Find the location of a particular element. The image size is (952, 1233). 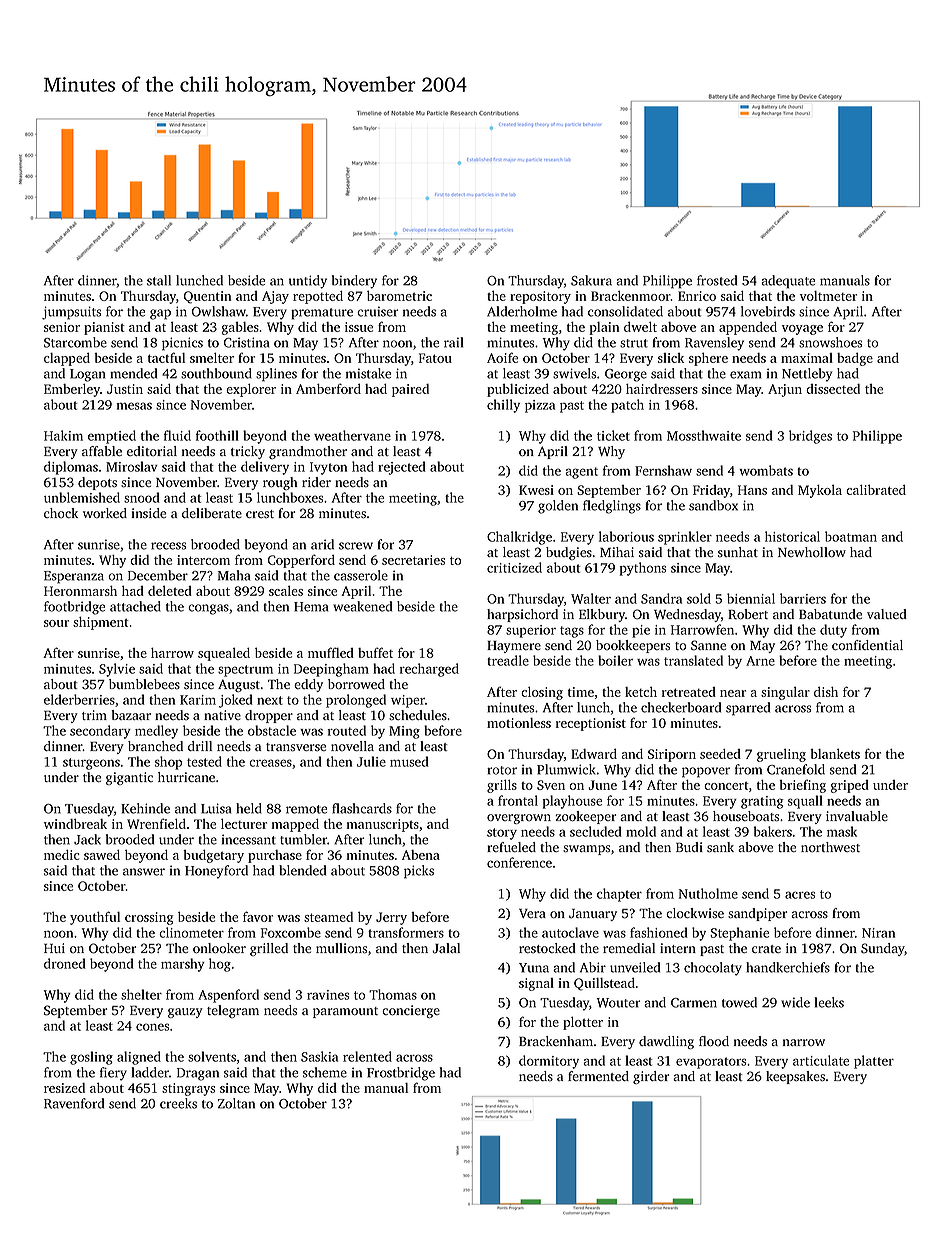

confidential is located at coordinates (867, 645).
